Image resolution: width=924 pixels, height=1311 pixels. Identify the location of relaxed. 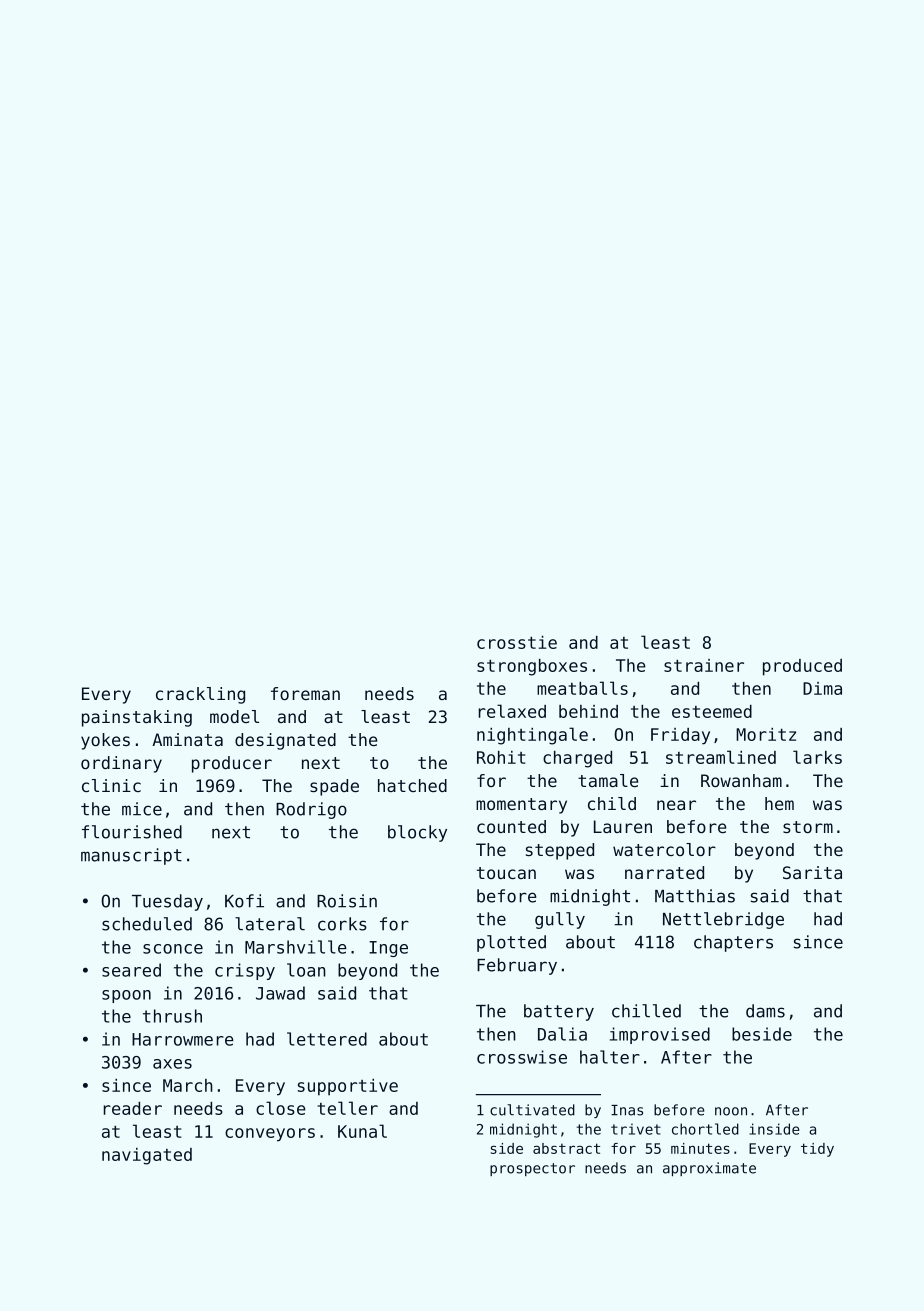
(512, 711).
